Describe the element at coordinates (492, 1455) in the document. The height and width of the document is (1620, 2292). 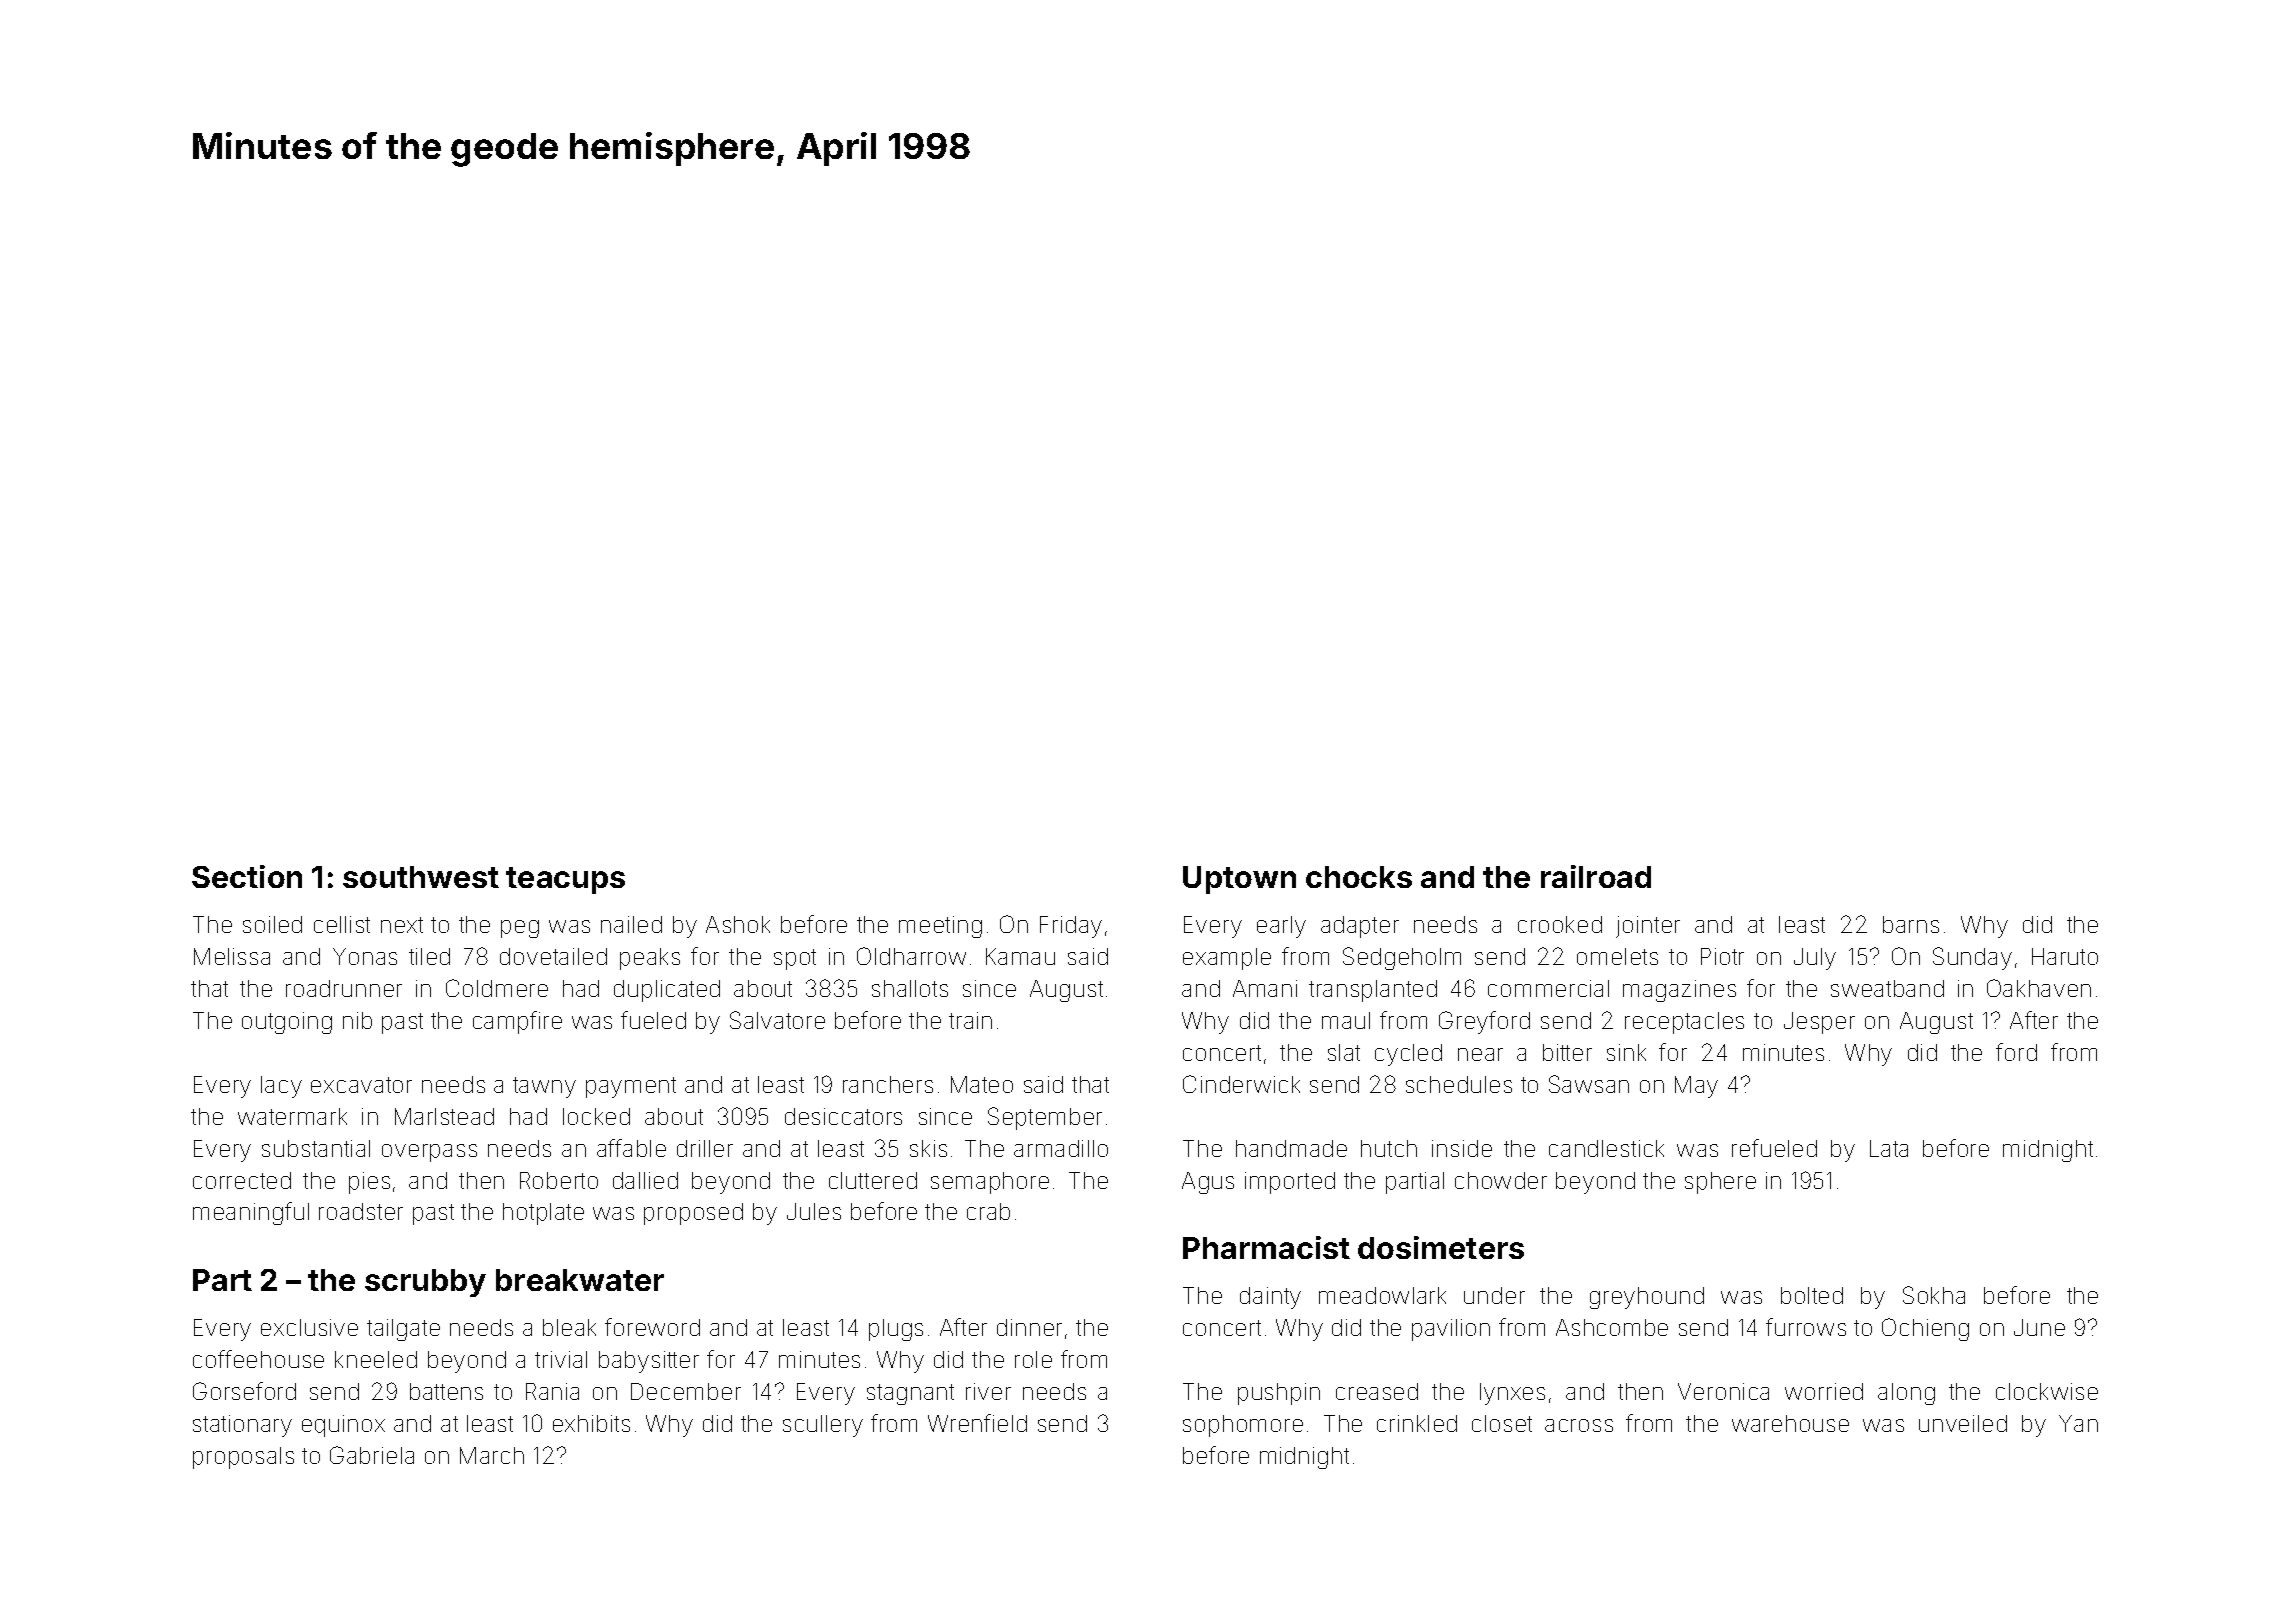
I see `March` at that location.
